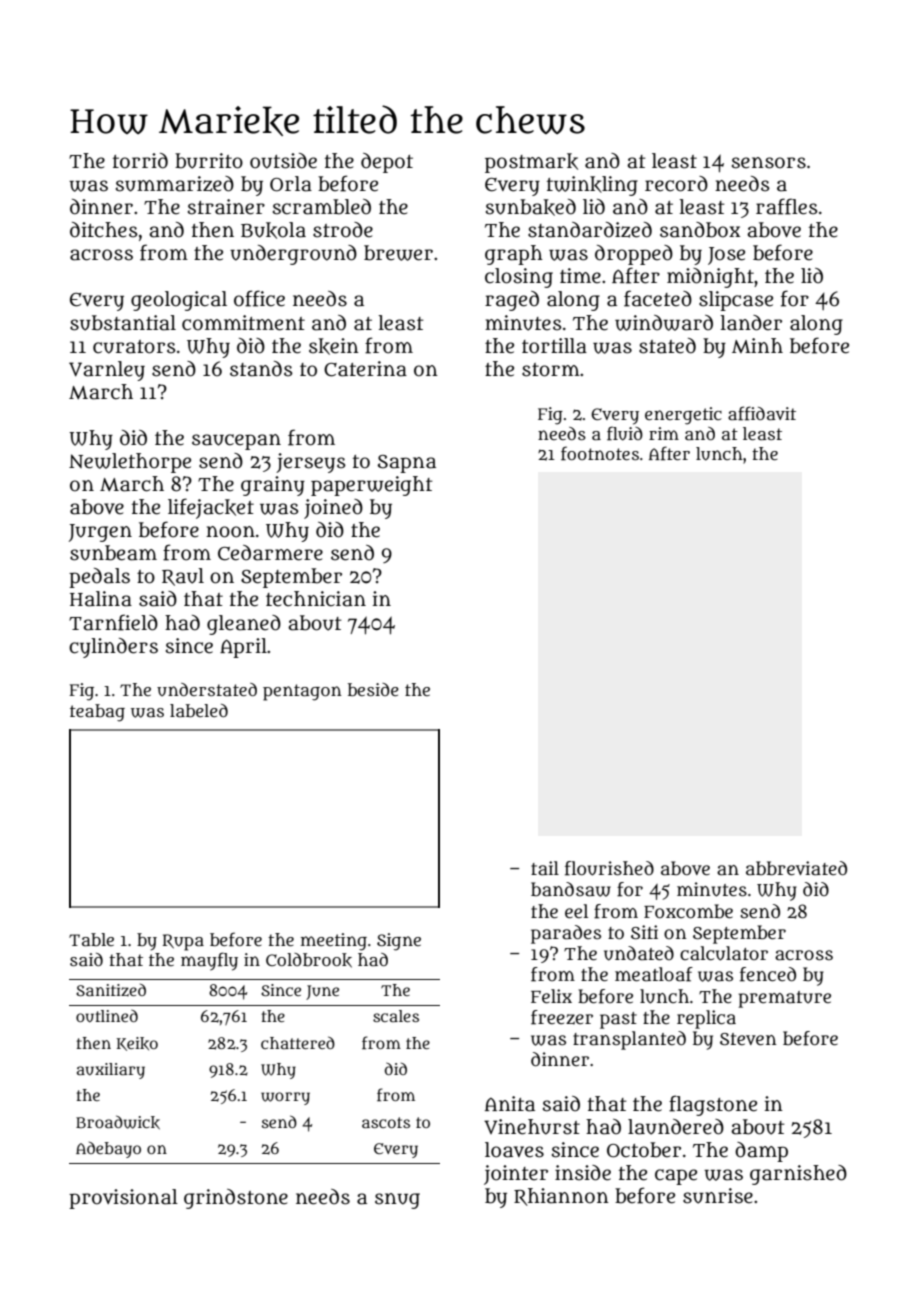 Image resolution: width=924 pixels, height=1314 pixels. What do you see at coordinates (762, 413) in the screenshot?
I see `affidavit` at bounding box center [762, 413].
